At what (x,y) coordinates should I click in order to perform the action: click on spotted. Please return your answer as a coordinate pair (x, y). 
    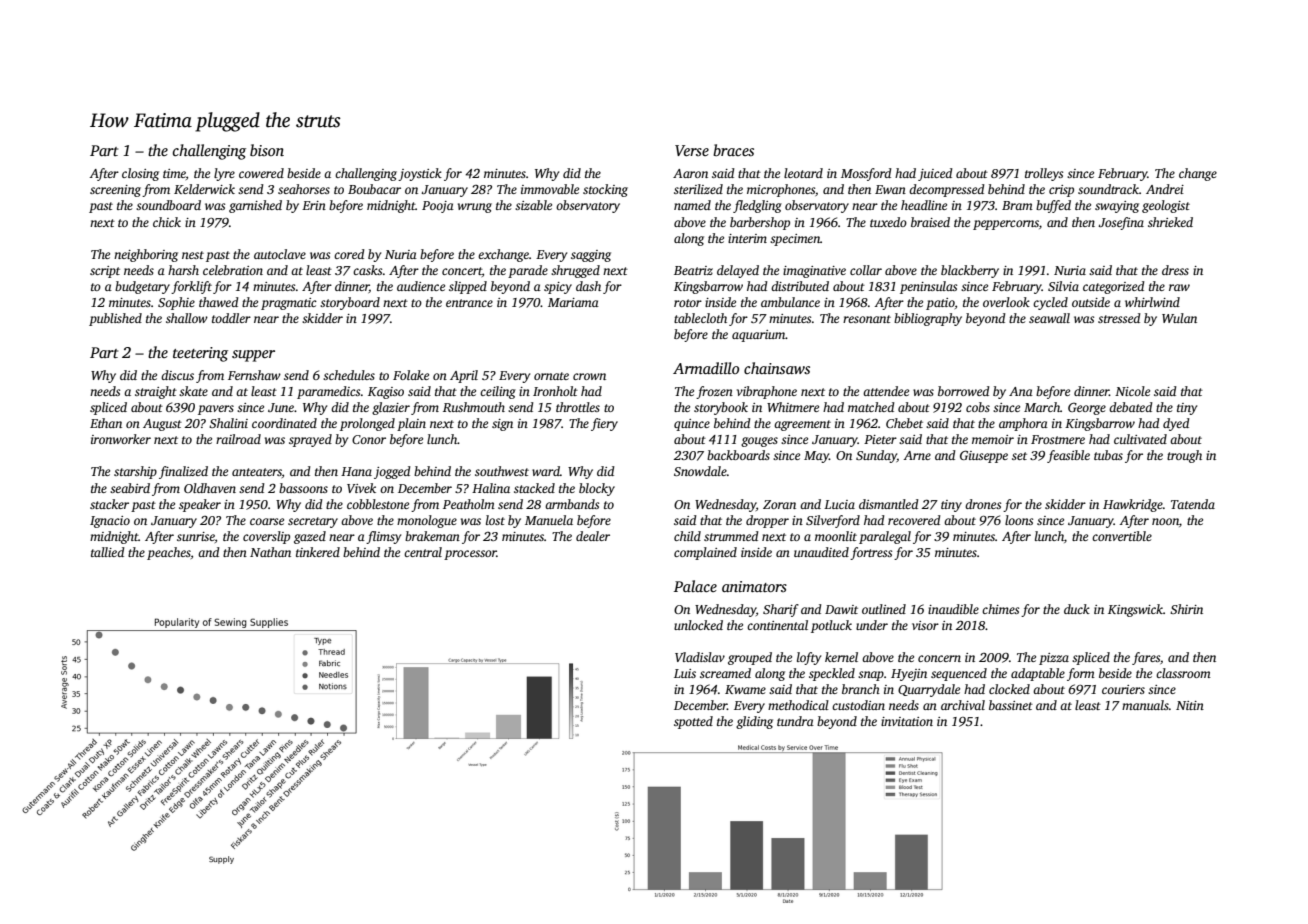
    Looking at the image, I should click on (693, 722).
